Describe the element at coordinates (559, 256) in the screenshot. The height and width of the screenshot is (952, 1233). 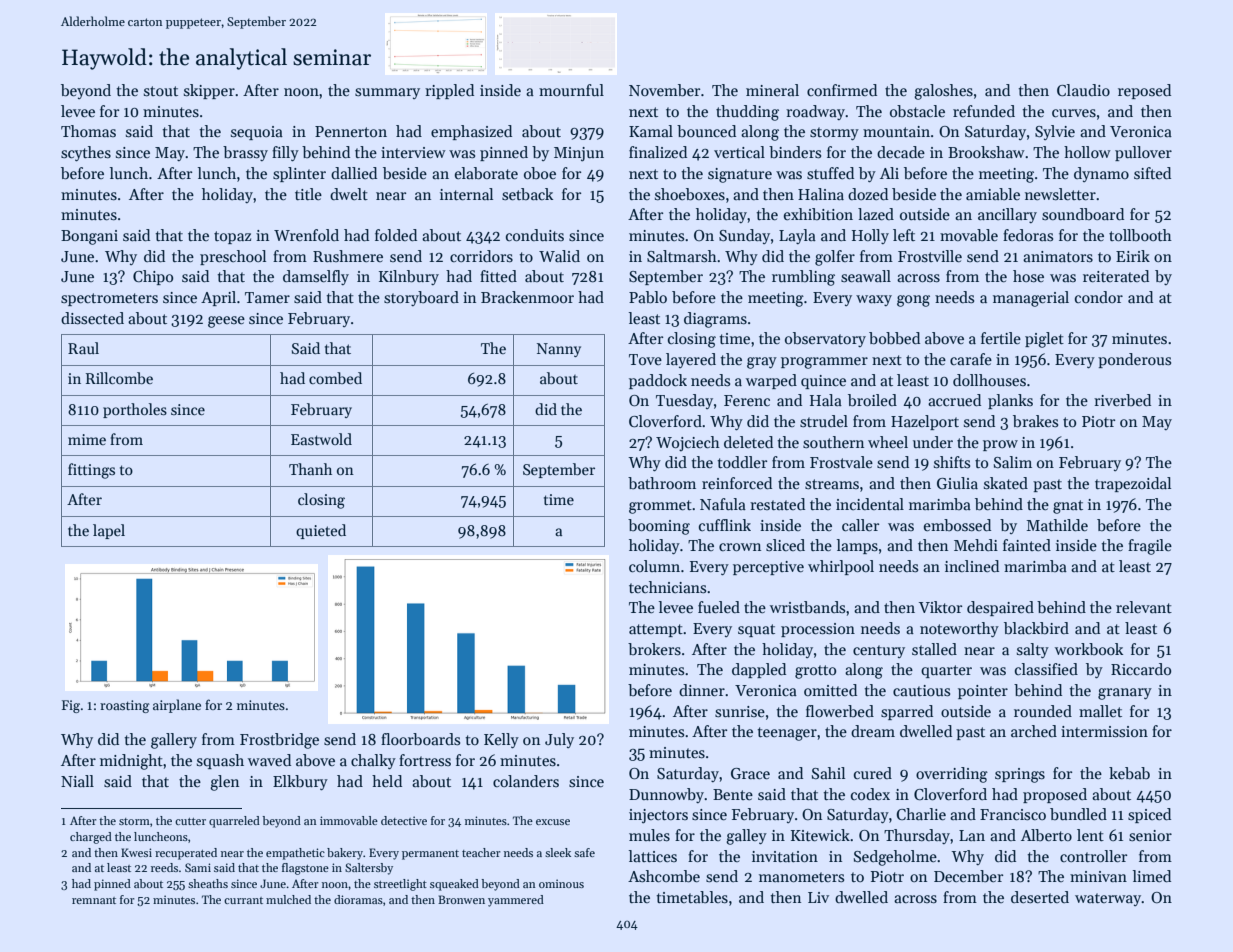
I see `Walid` at that location.
